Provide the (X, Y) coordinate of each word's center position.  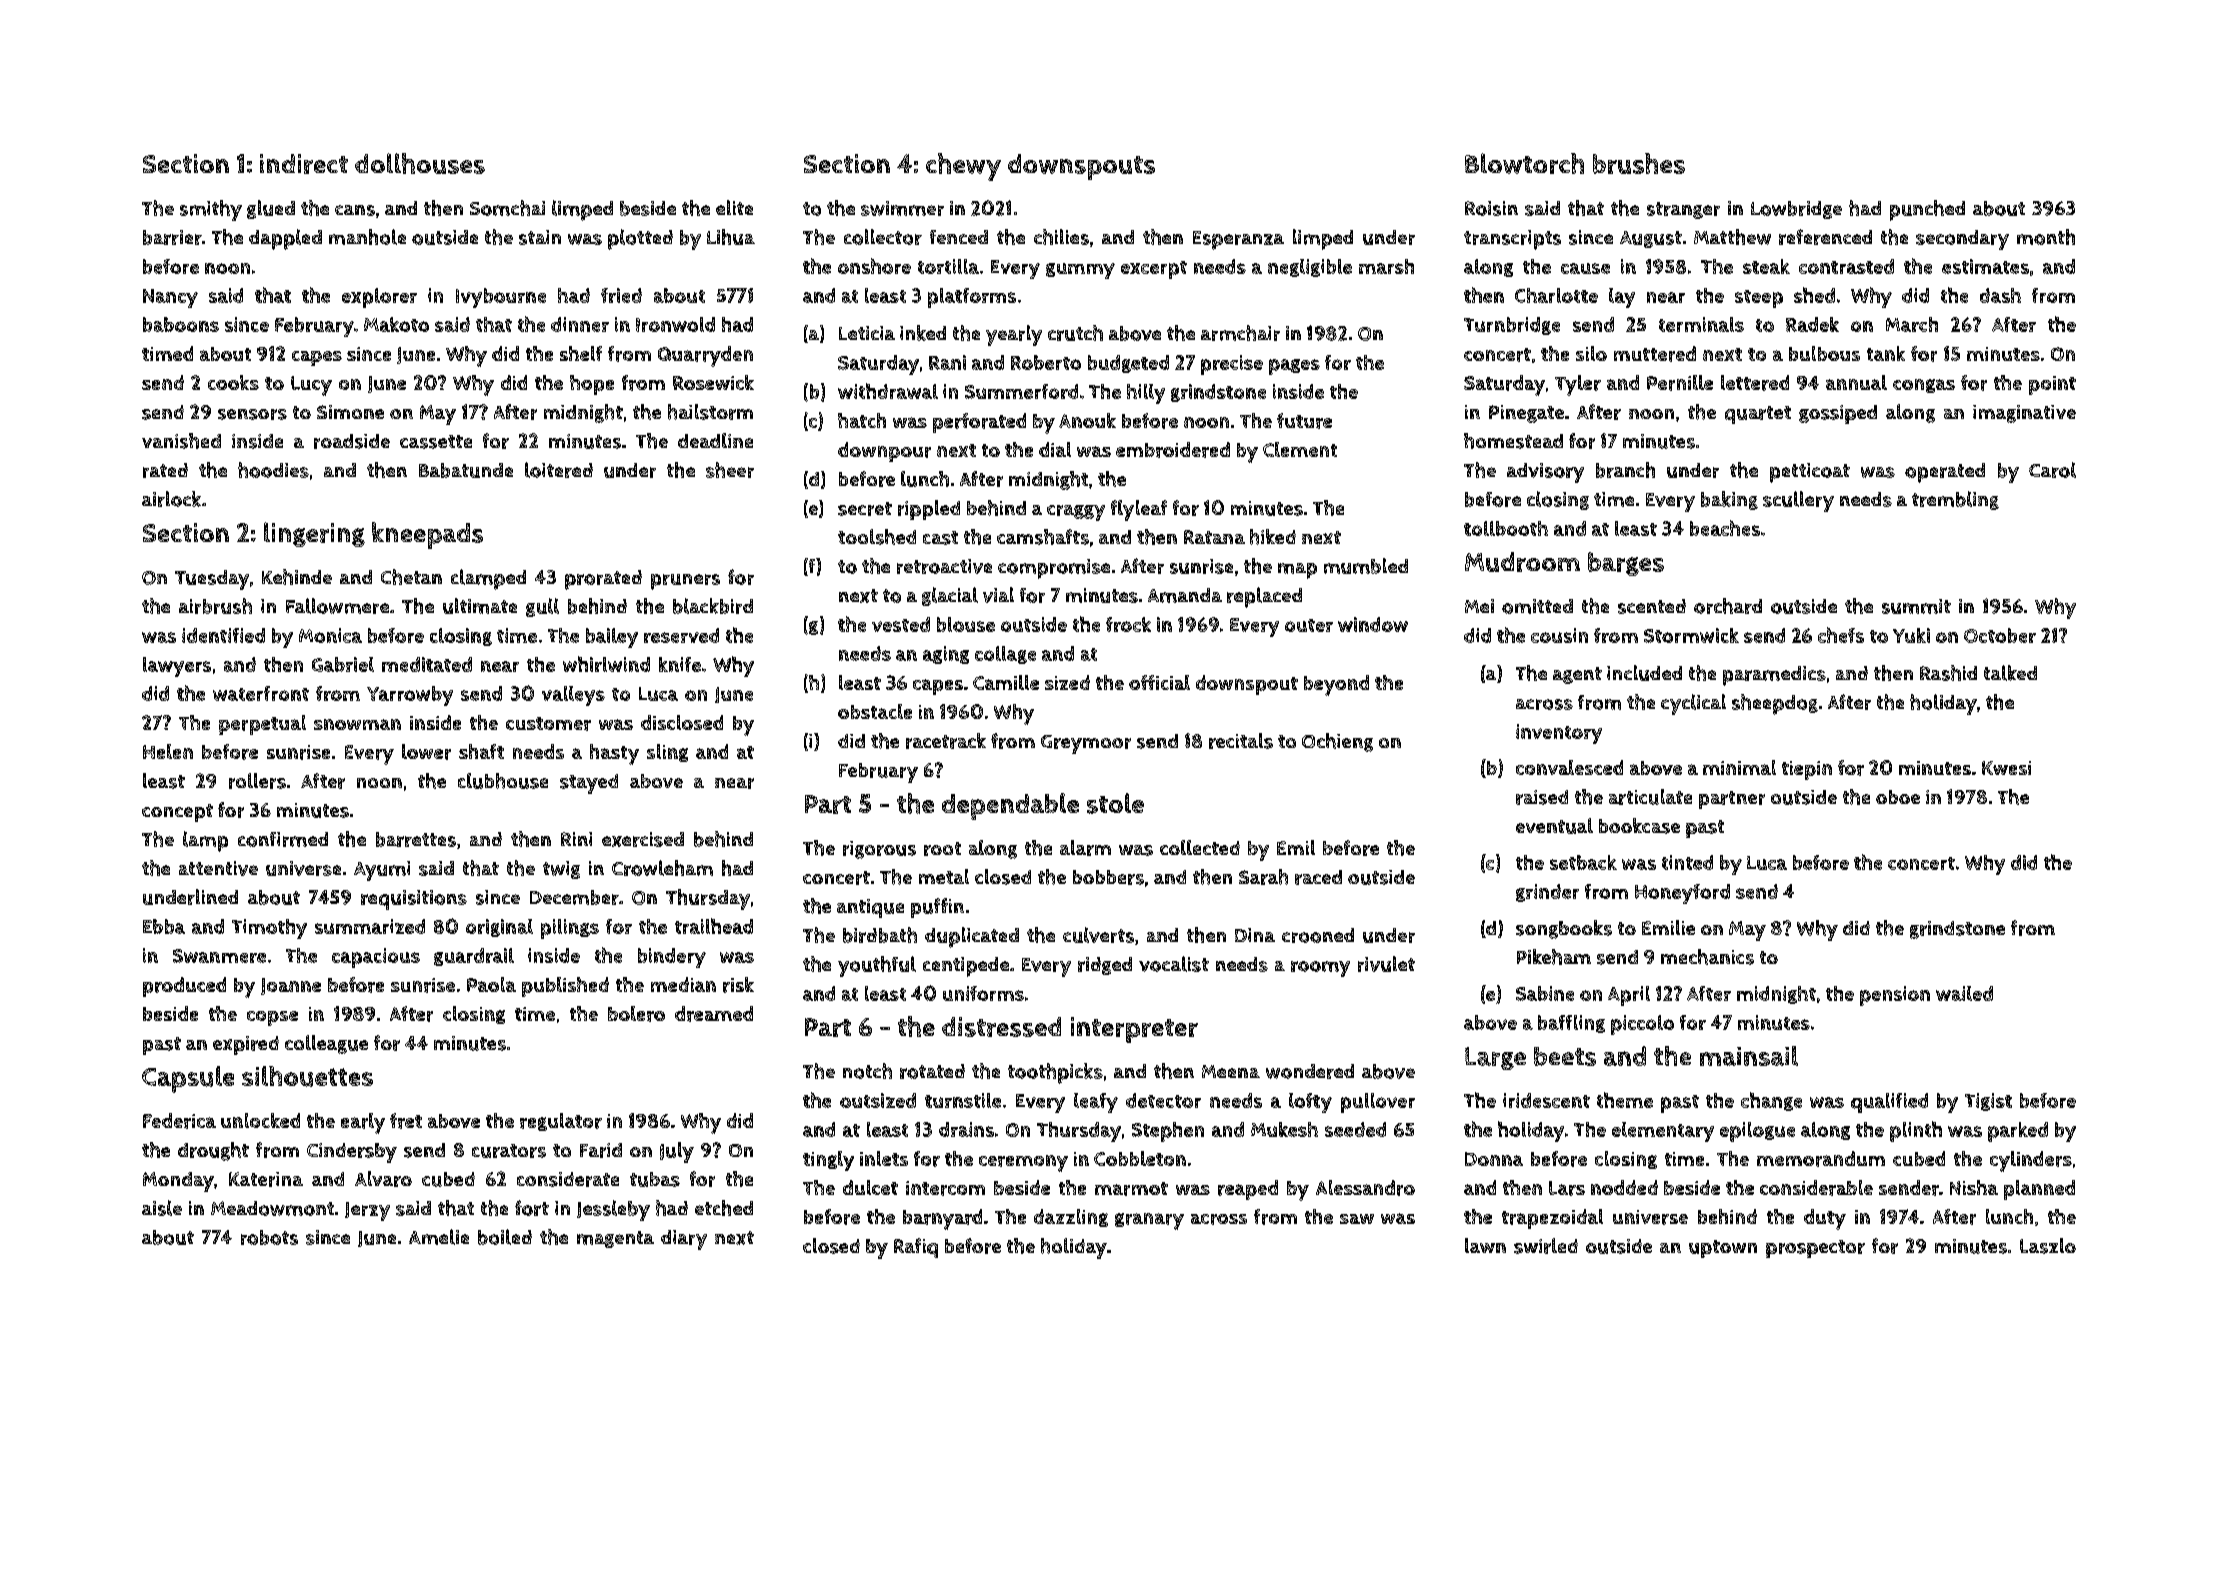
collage (1005, 655)
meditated (427, 664)
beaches (1725, 528)
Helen (168, 751)
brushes (1639, 163)
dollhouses (420, 163)
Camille (1006, 682)
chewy (963, 167)
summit (1916, 606)
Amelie (439, 1237)
